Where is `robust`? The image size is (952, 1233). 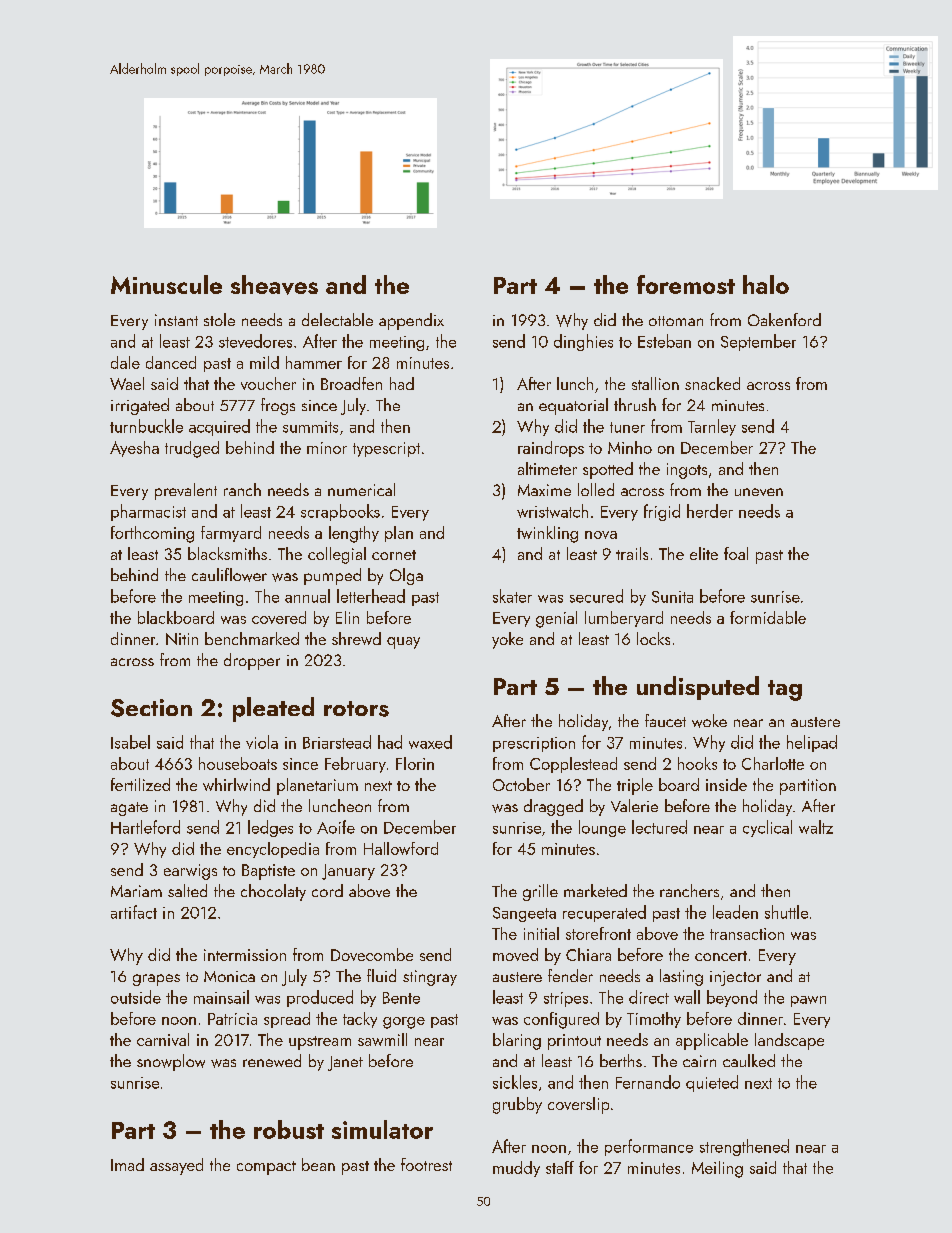 robust is located at coordinates (289, 1129).
